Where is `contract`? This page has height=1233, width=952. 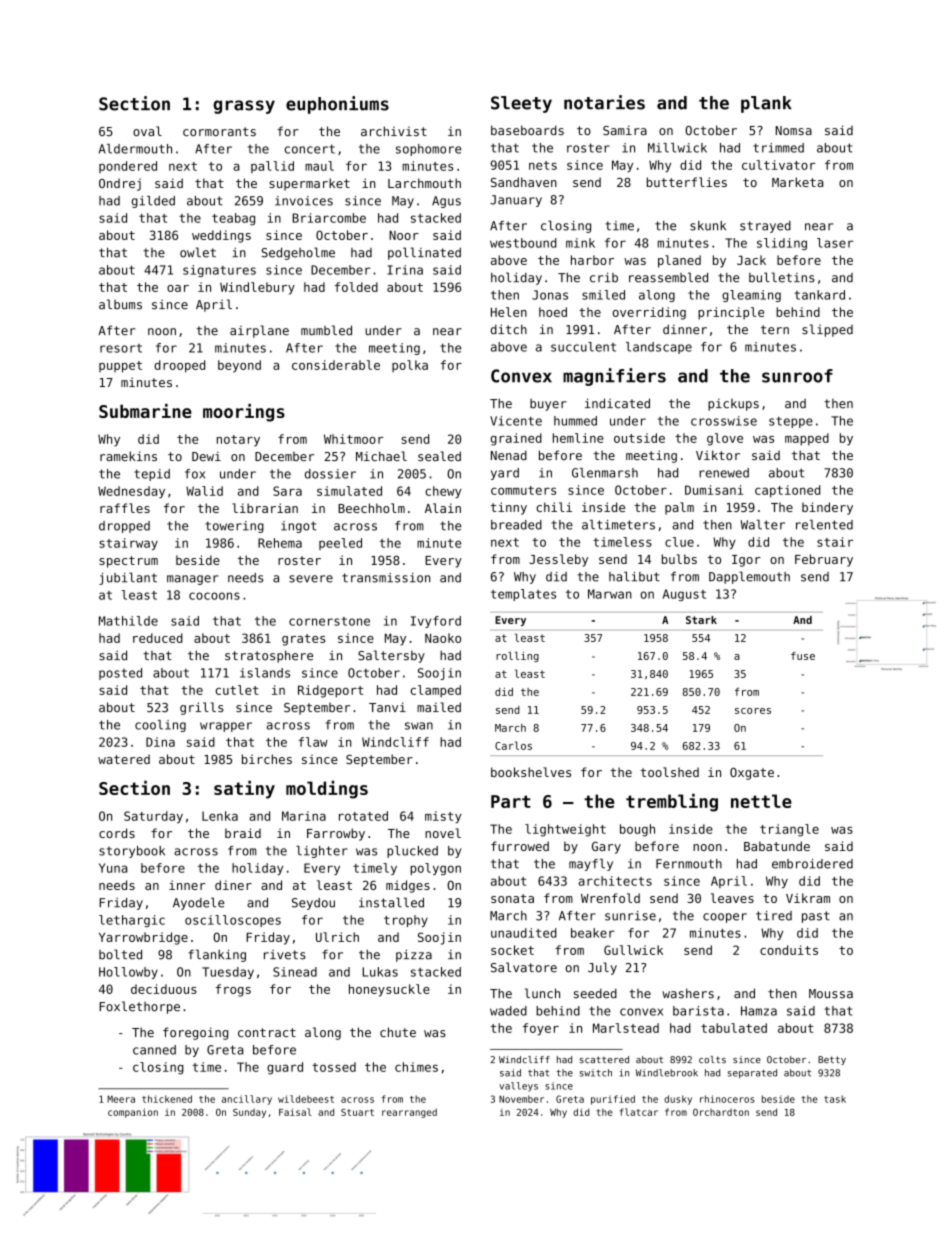 contract is located at coordinates (267, 1032).
